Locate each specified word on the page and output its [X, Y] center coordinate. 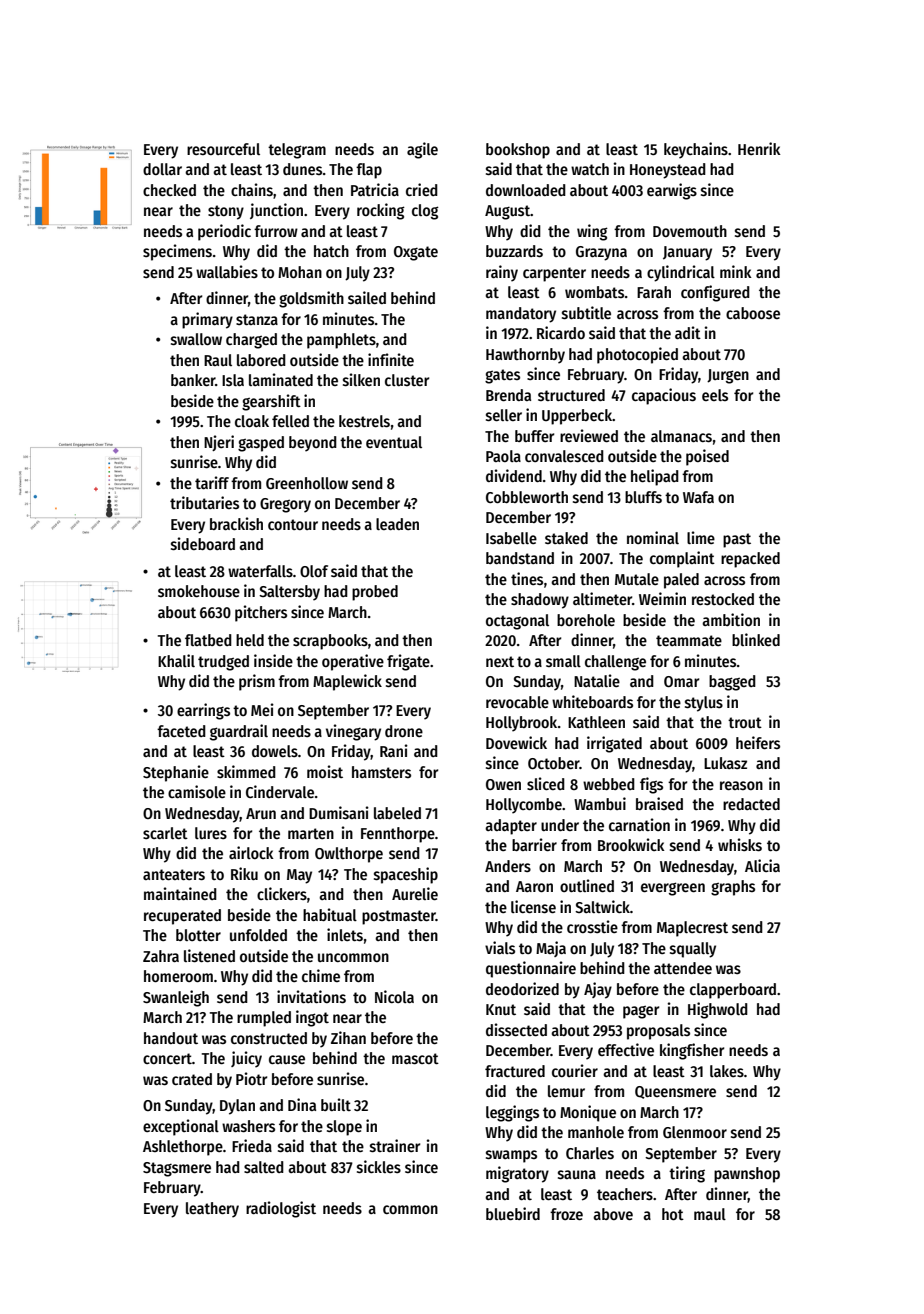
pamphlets [341, 341]
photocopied [637, 355]
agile [422, 150]
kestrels [364, 421]
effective [626, 1049]
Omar [681, 681]
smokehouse [199, 591]
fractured [515, 1071]
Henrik [759, 148]
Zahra [161, 956]
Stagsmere [177, 1169]
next [500, 661]
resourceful [223, 149]
